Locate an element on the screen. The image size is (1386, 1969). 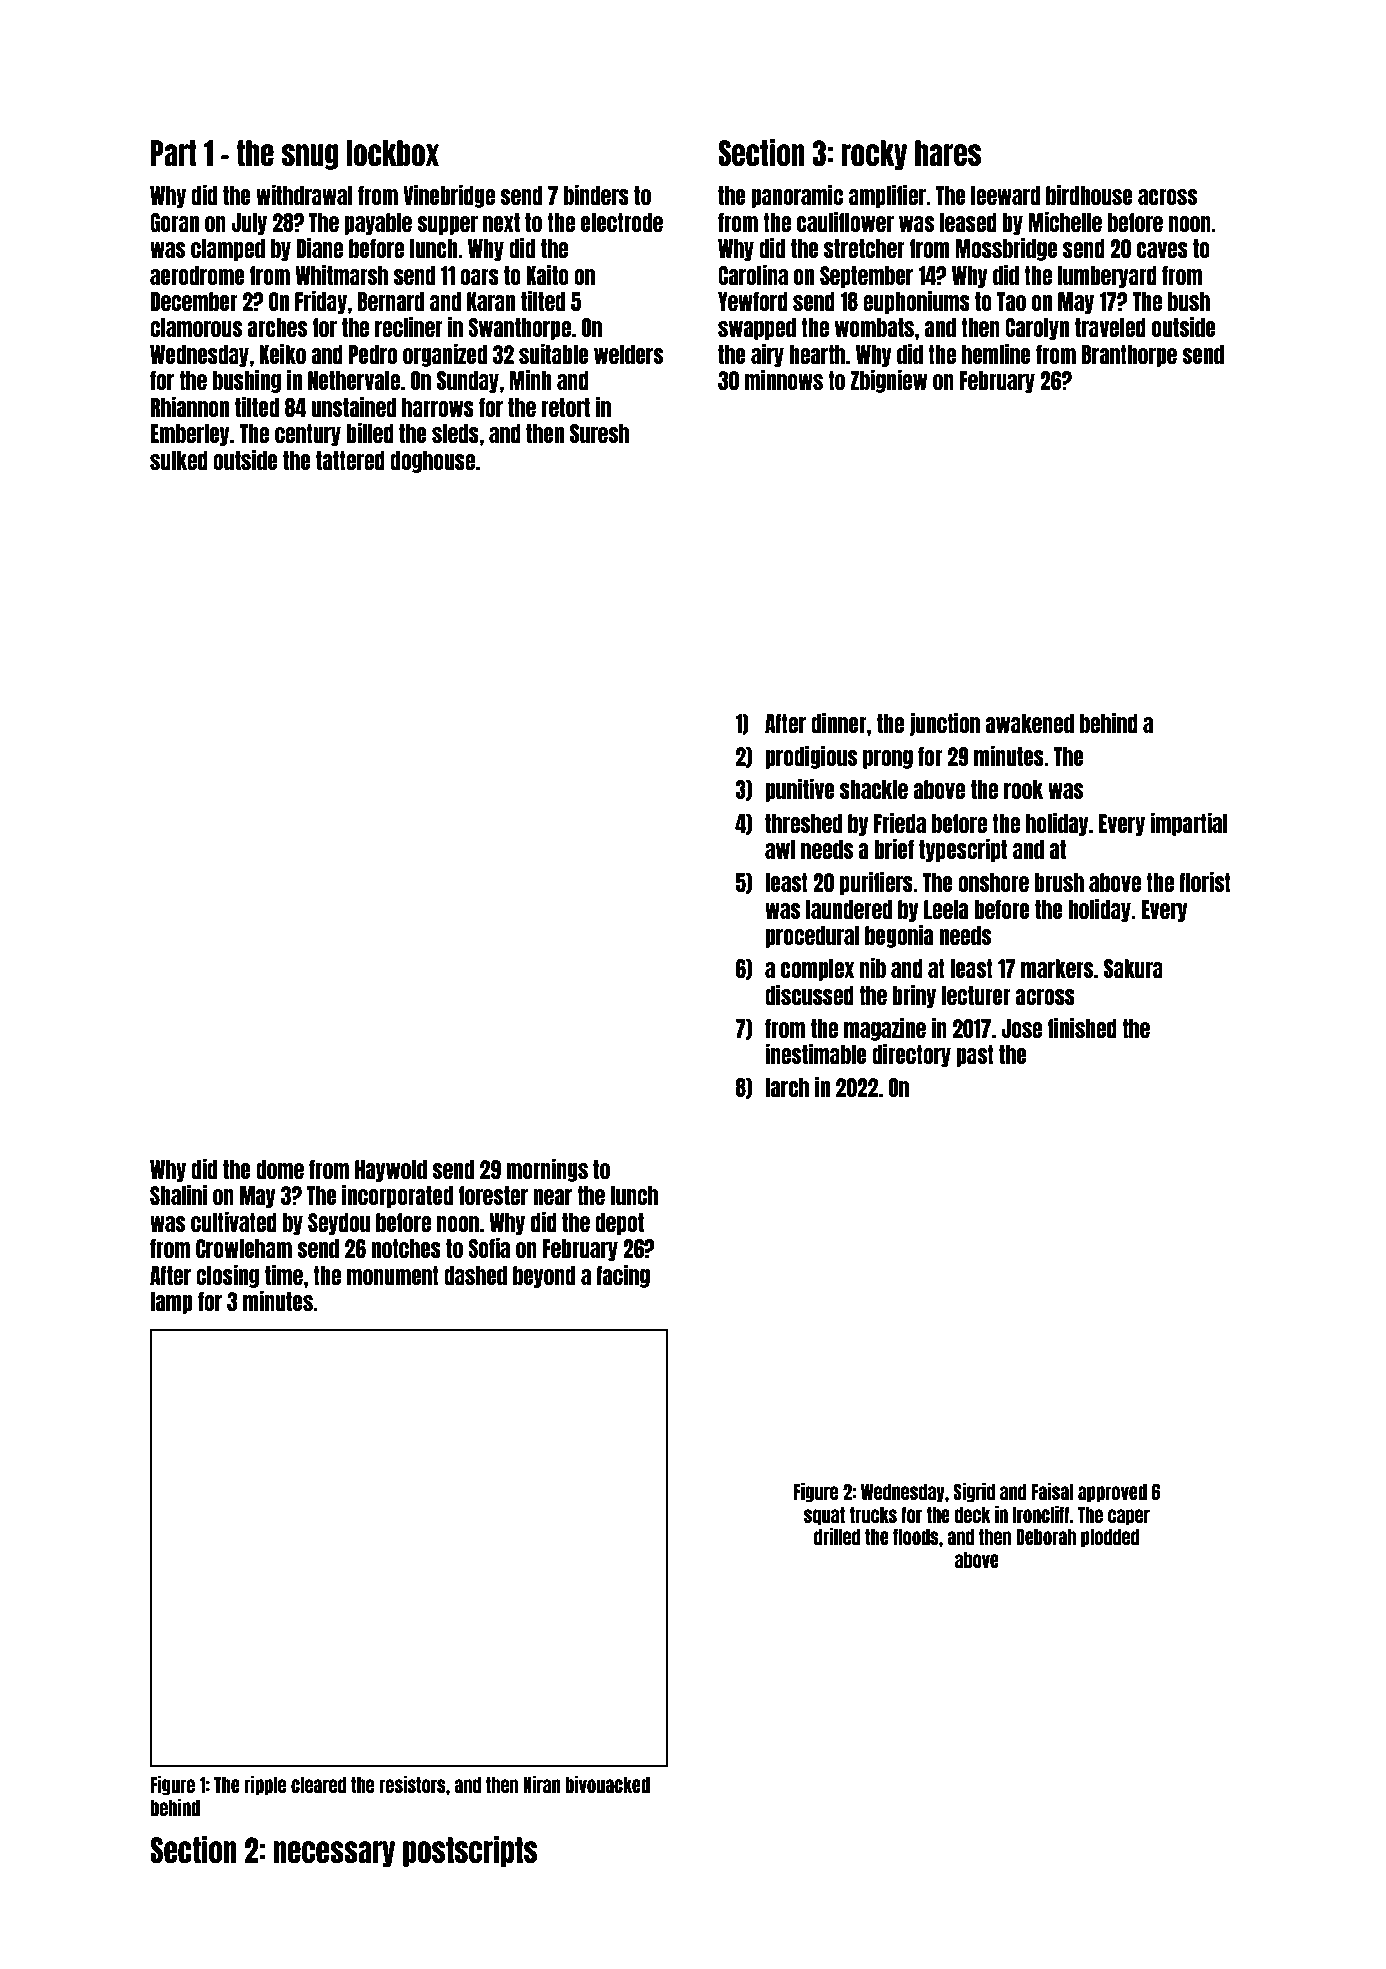
lockbox is located at coordinates (393, 153).
